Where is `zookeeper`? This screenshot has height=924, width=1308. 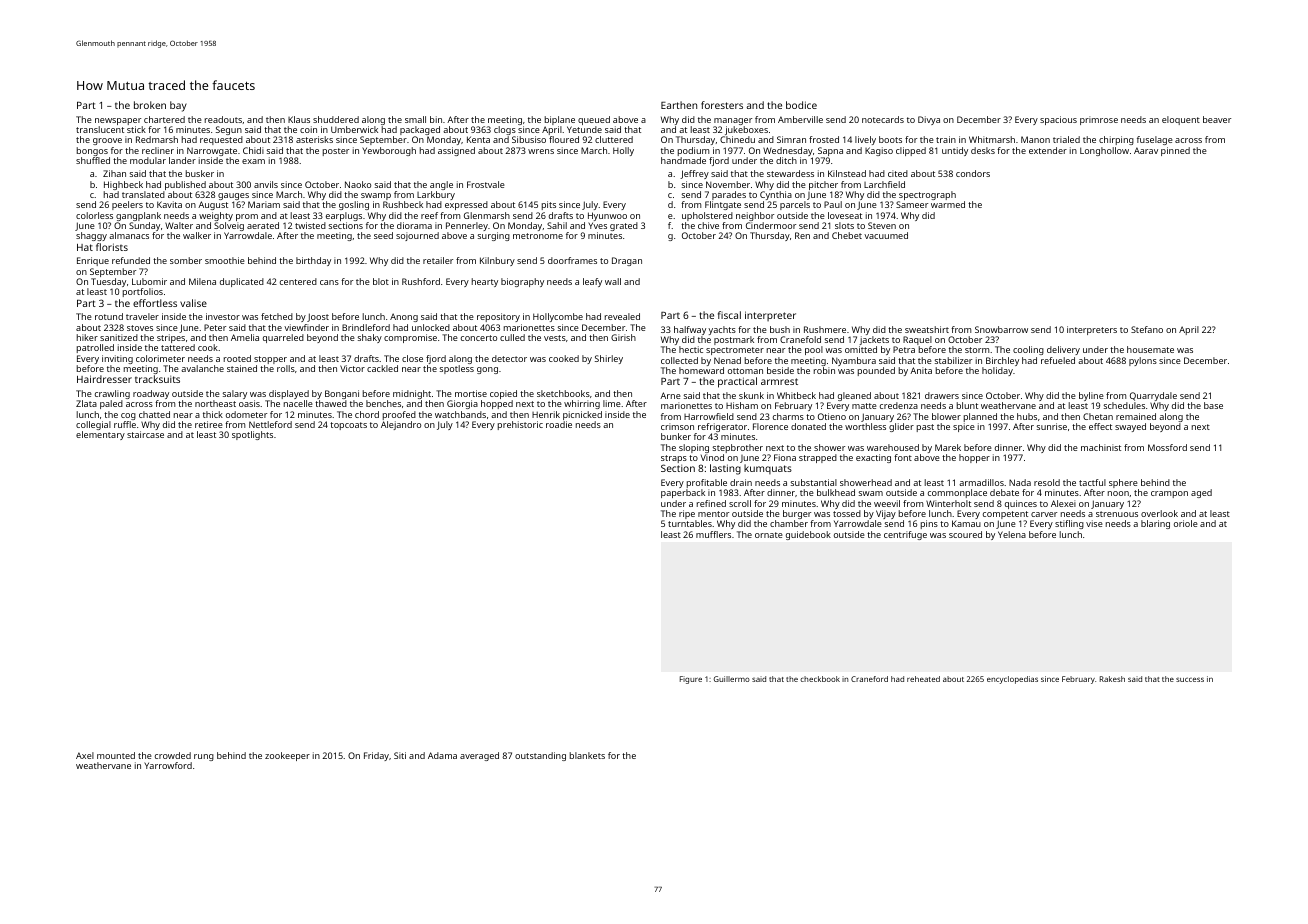 zookeeper is located at coordinates (287, 756).
